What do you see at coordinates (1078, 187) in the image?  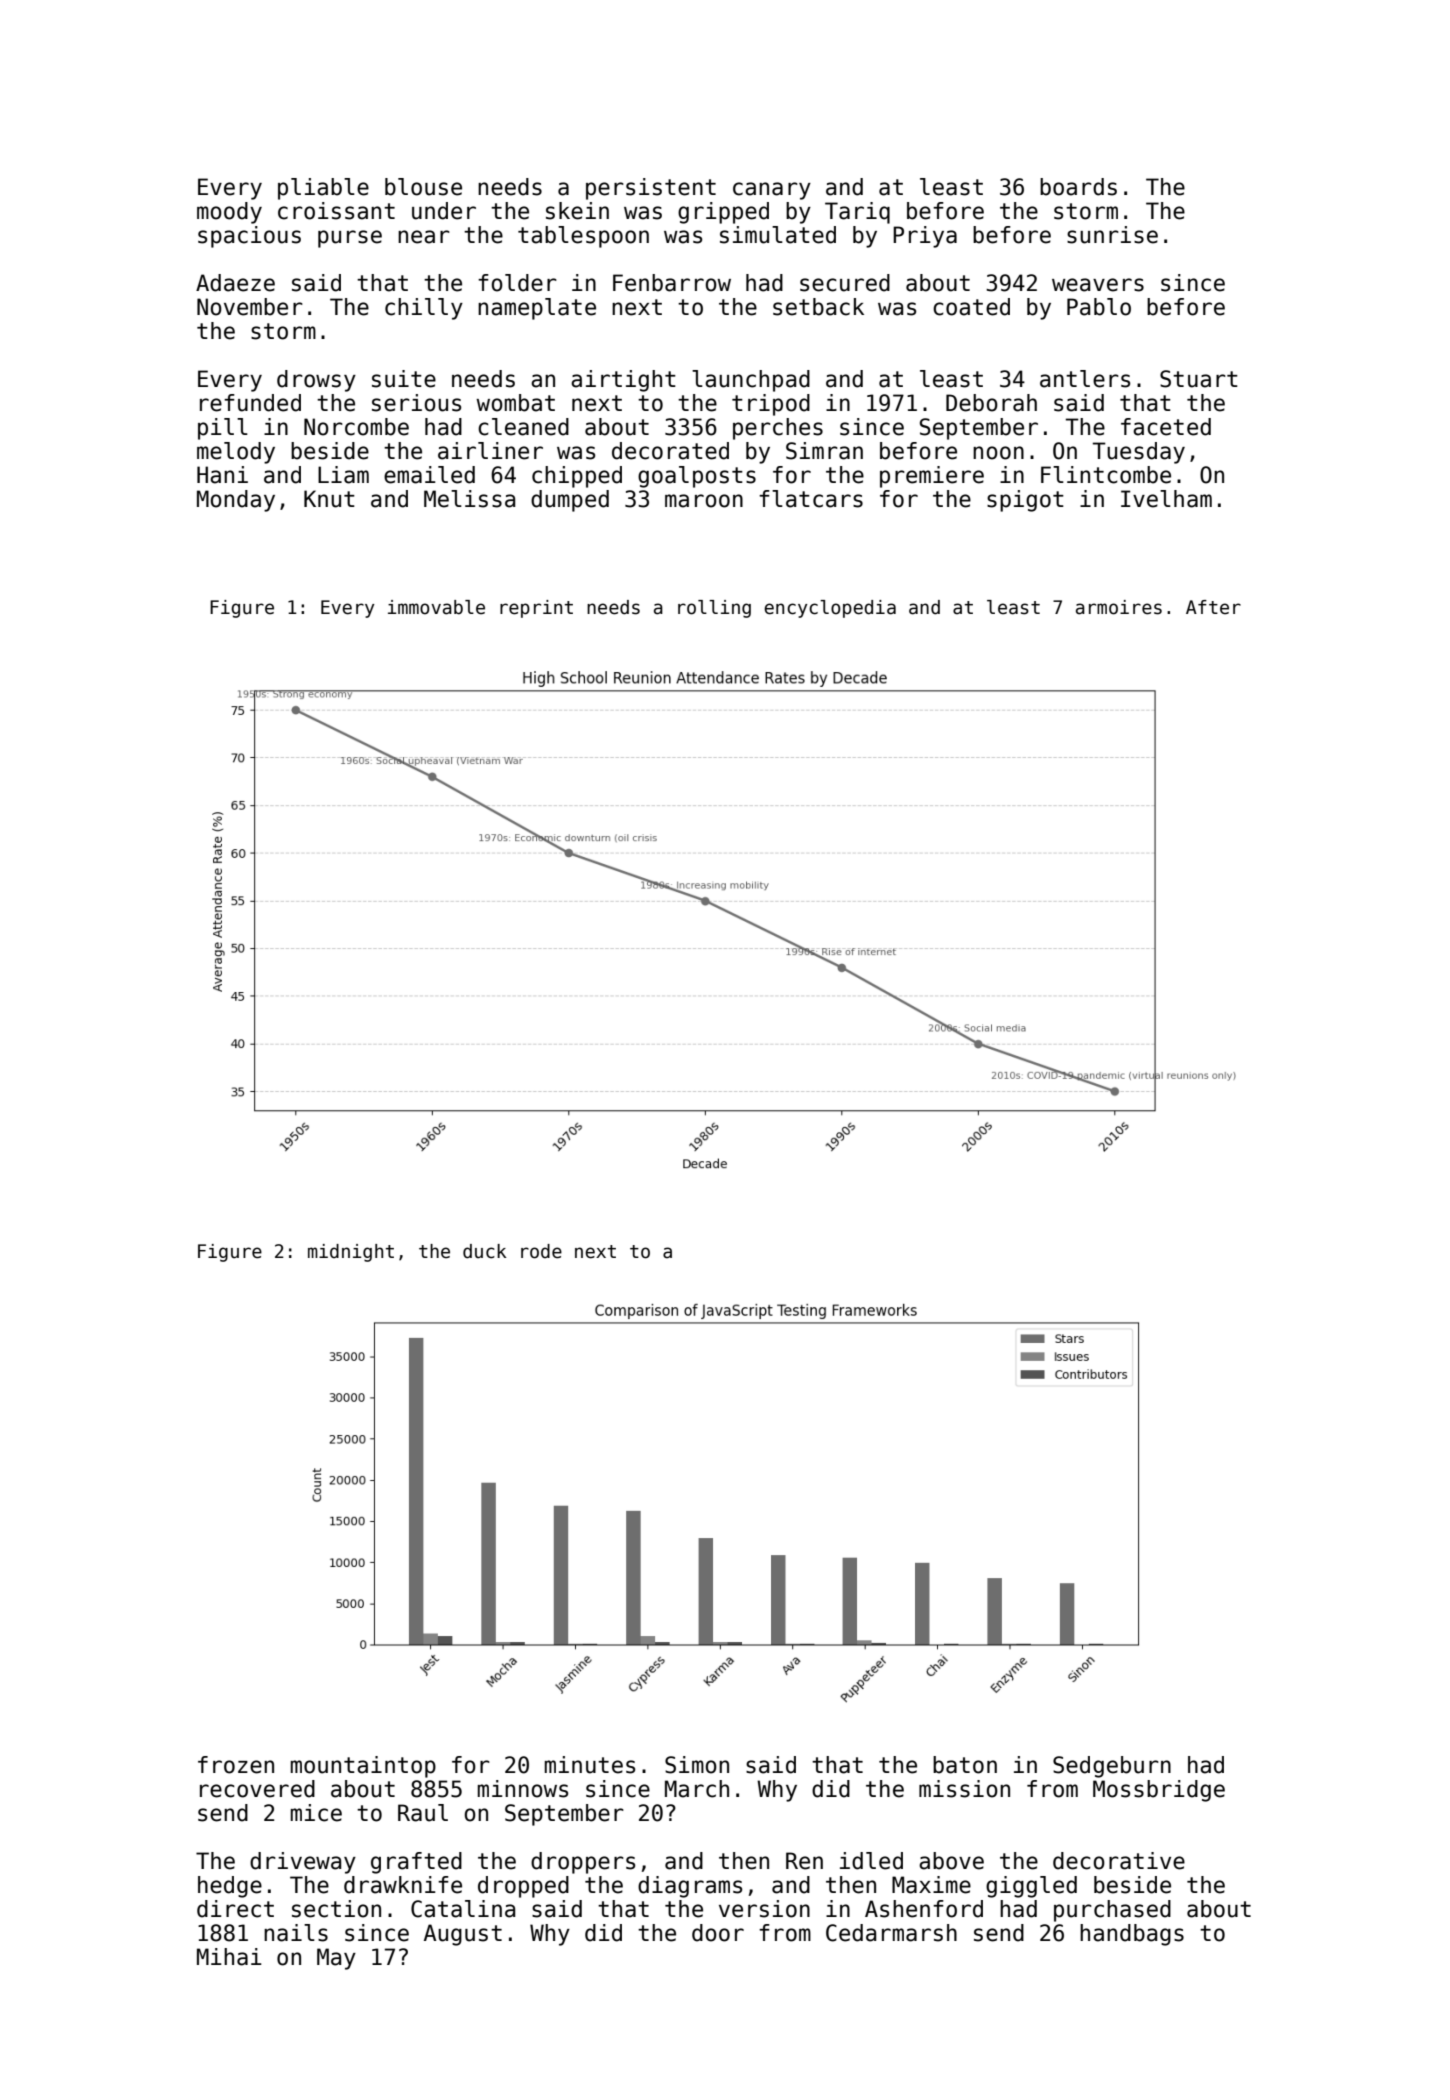 I see `boards` at bounding box center [1078, 187].
